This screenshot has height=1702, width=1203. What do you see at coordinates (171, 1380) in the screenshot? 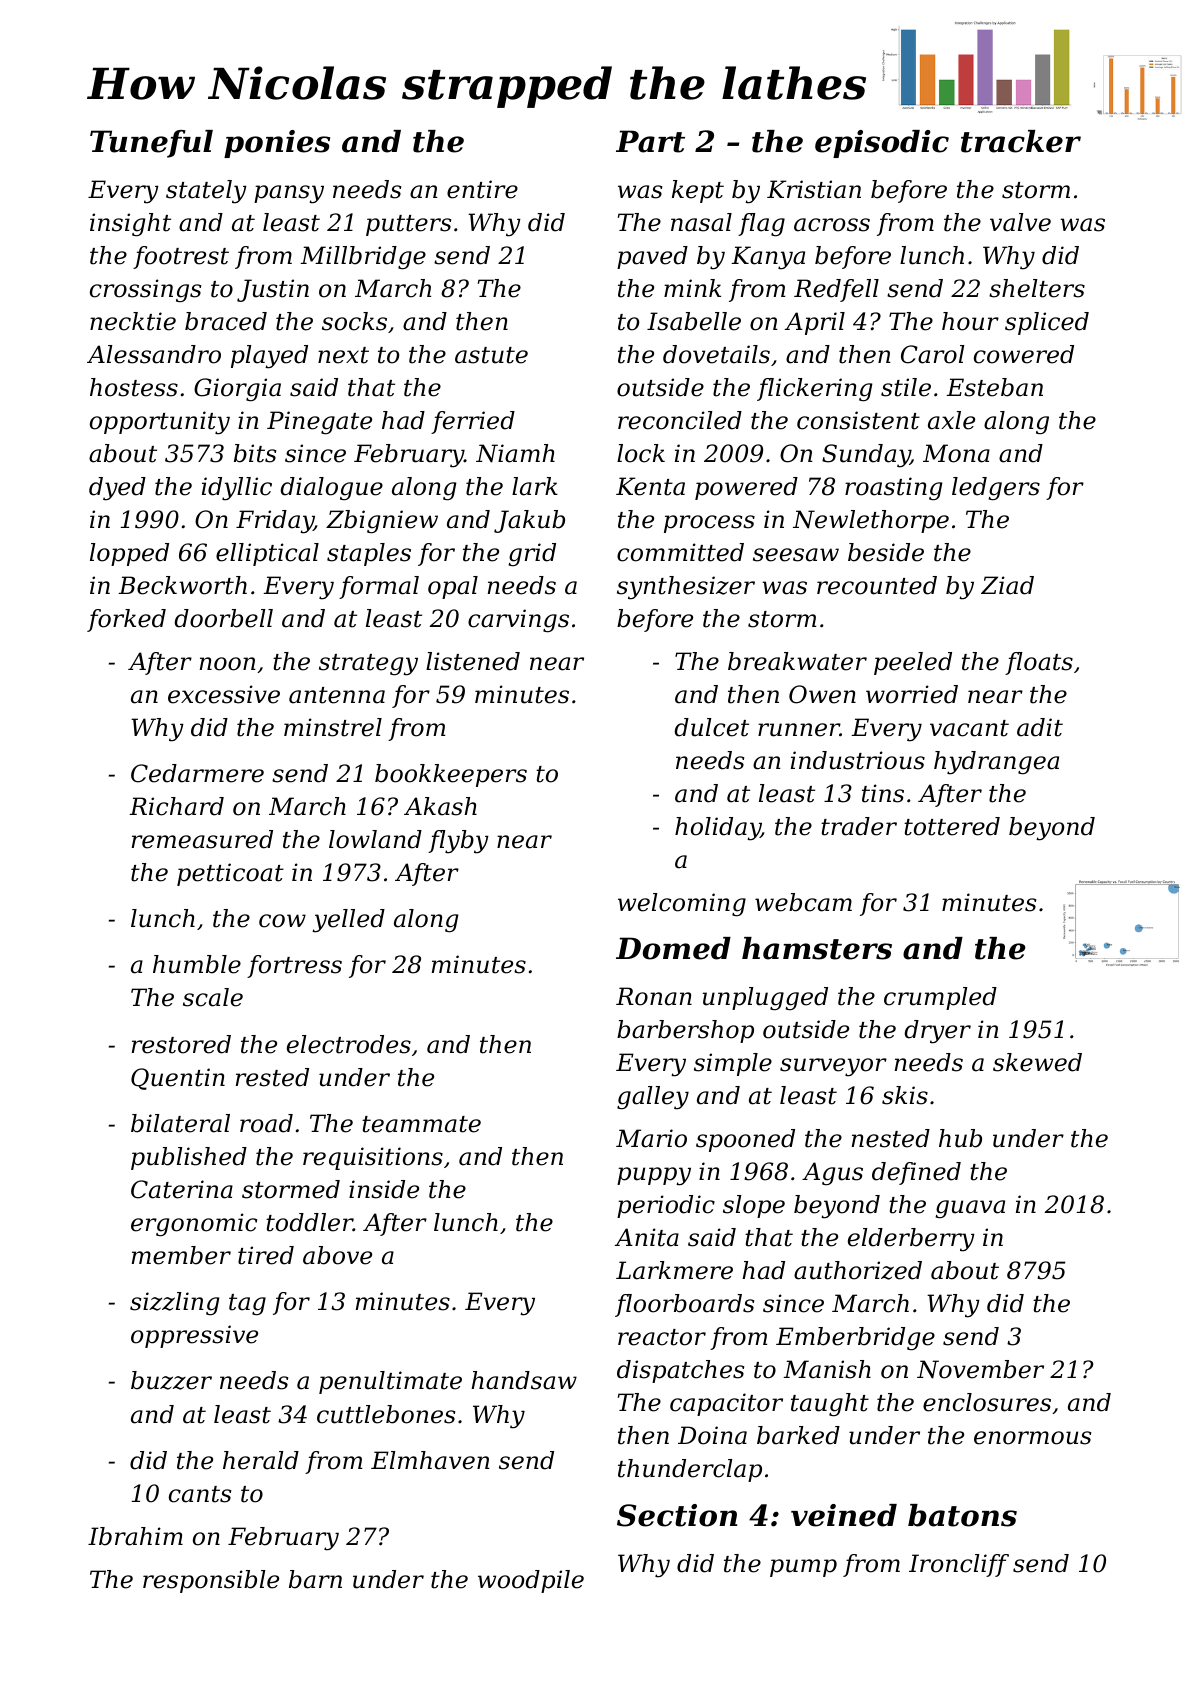
I see `buzzer` at bounding box center [171, 1380].
